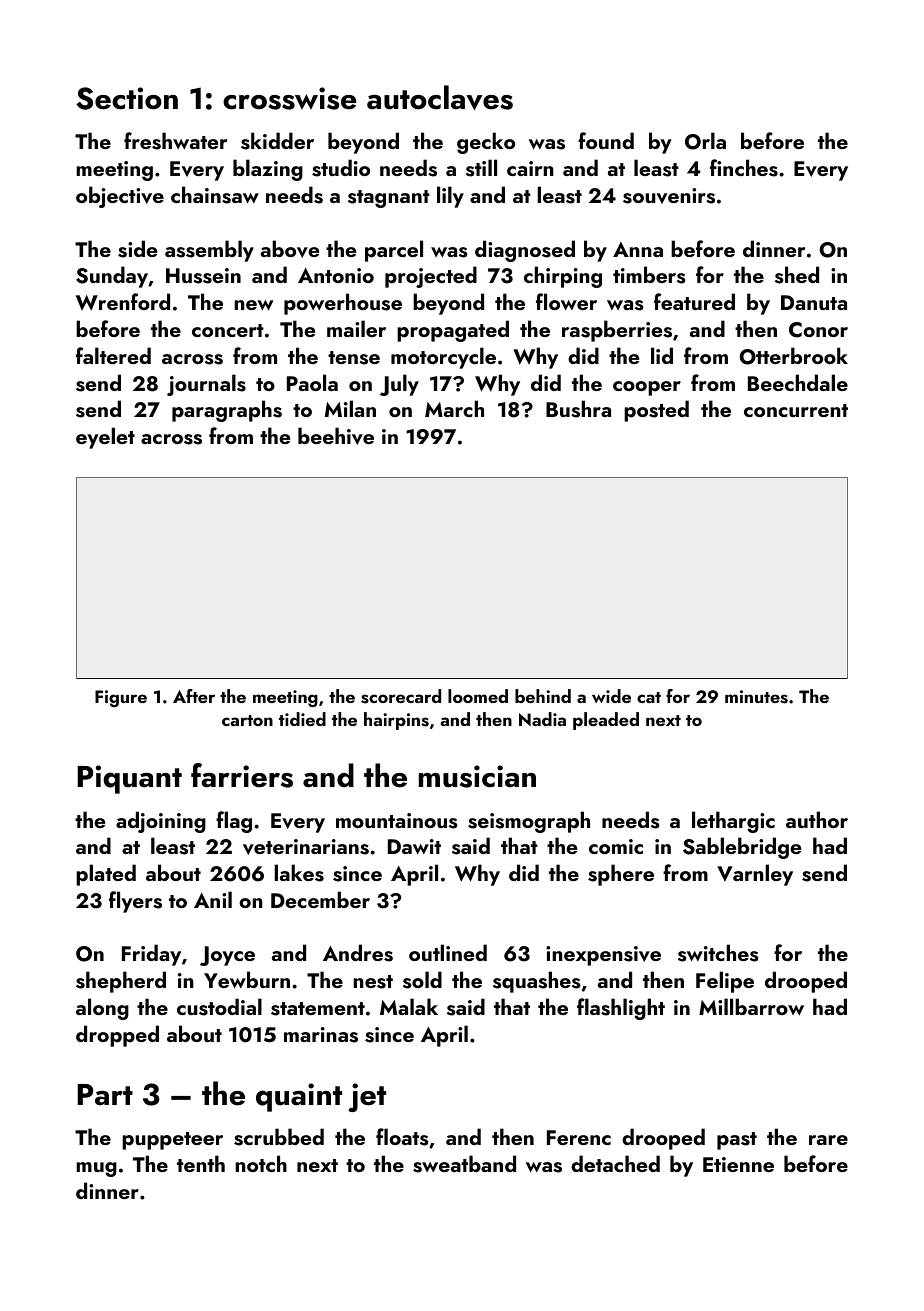 The width and height of the screenshot is (924, 1311). What do you see at coordinates (105, 438) in the screenshot?
I see `eyelet` at bounding box center [105, 438].
